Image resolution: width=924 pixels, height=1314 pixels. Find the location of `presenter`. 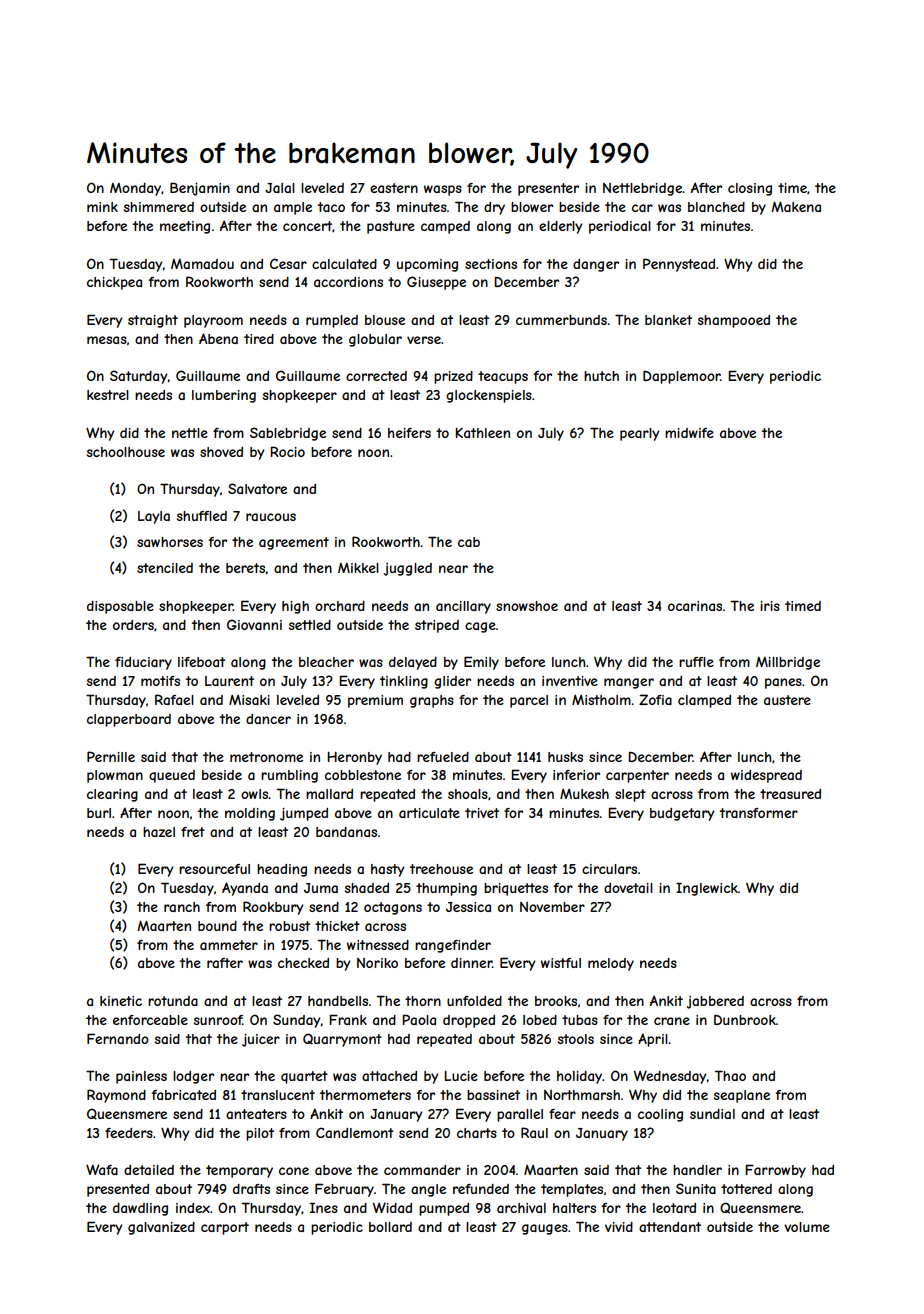

presenter is located at coordinates (548, 189).
